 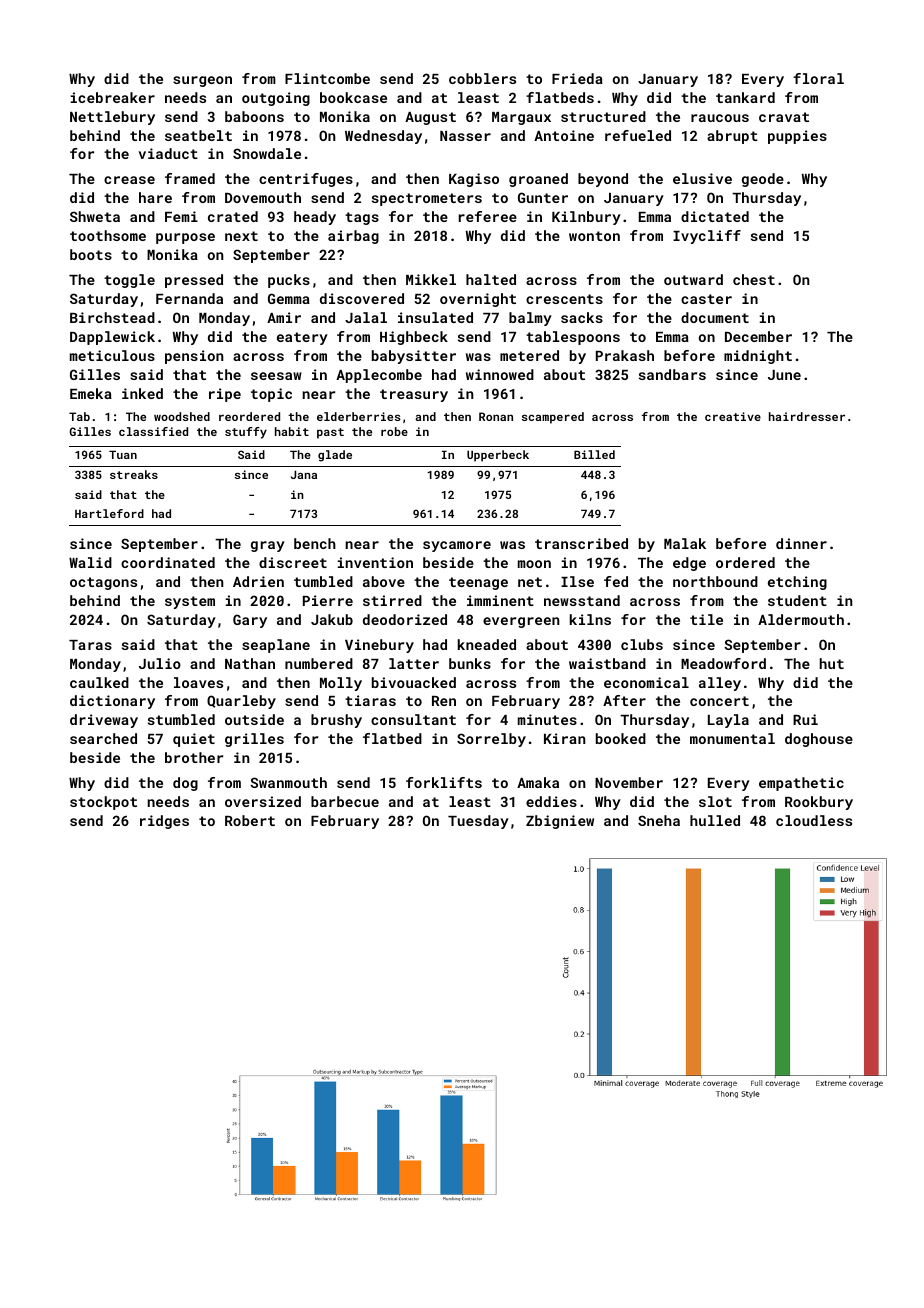 What do you see at coordinates (327, 78) in the screenshot?
I see `Flintcombe` at bounding box center [327, 78].
